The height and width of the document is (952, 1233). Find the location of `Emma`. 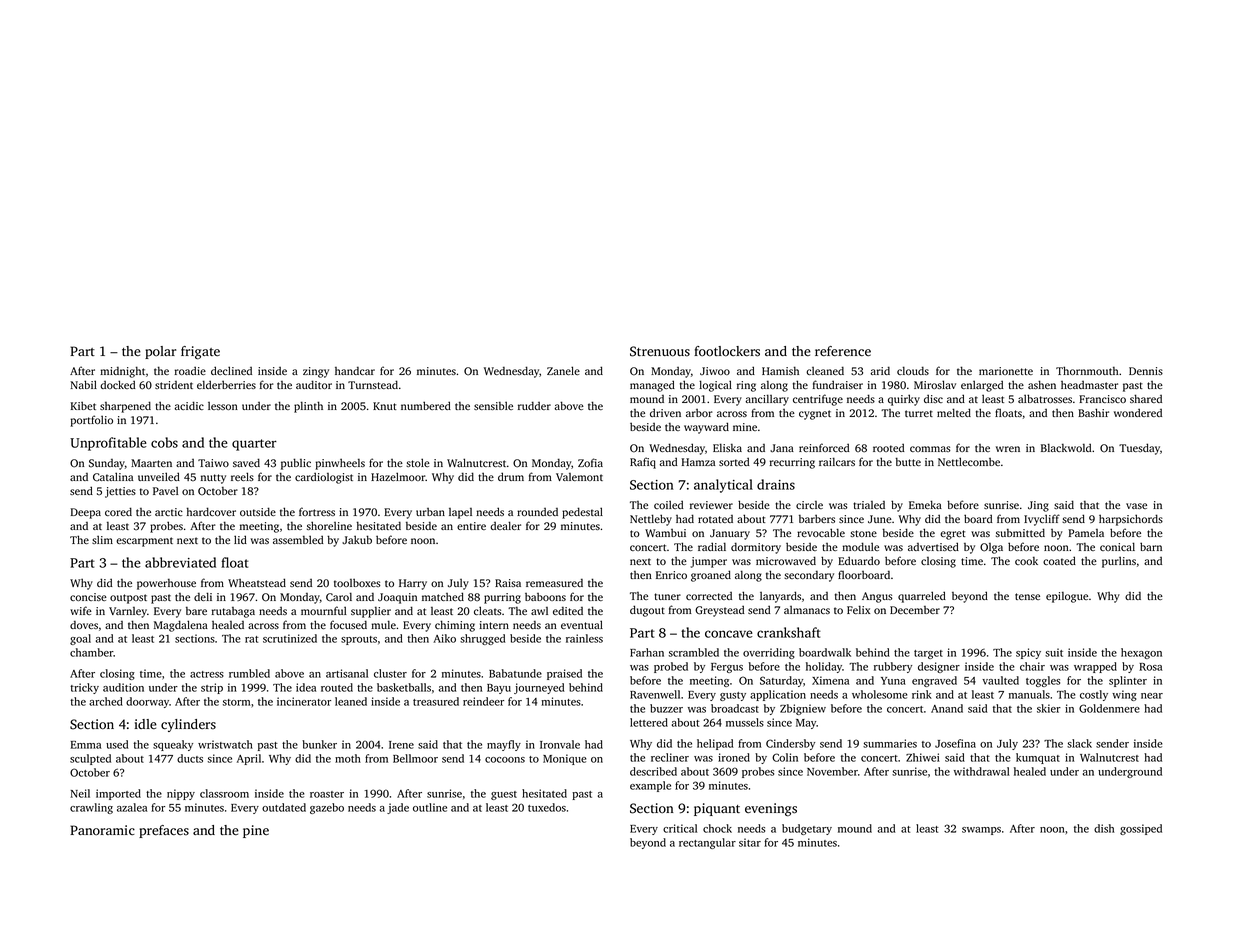

Emma is located at coordinates (86, 745).
